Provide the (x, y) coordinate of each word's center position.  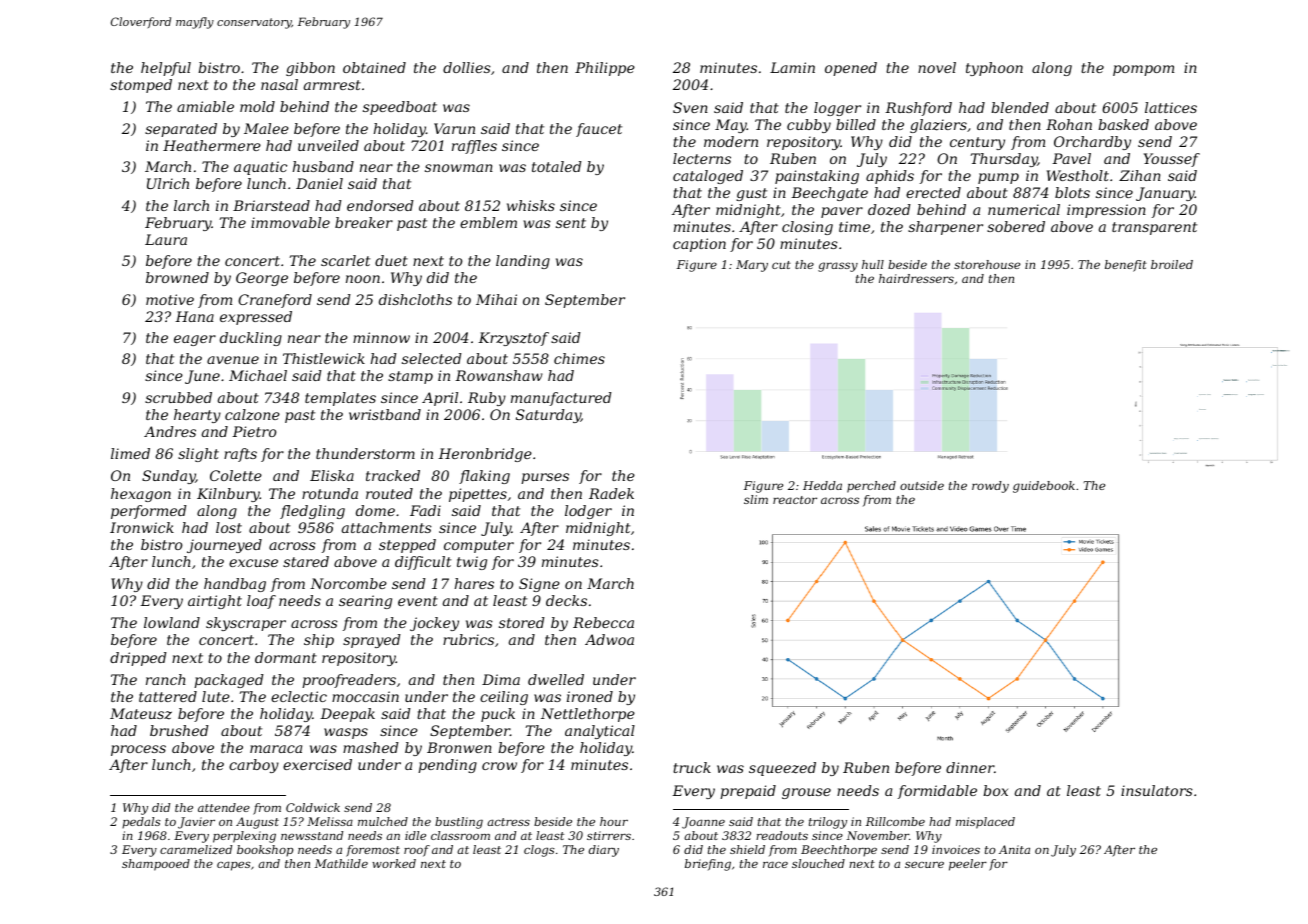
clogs (539, 851)
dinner (970, 767)
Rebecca (603, 622)
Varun (454, 128)
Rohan (1069, 124)
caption (699, 245)
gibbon (310, 69)
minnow (381, 337)
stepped (407, 546)
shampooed (156, 865)
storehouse (987, 264)
